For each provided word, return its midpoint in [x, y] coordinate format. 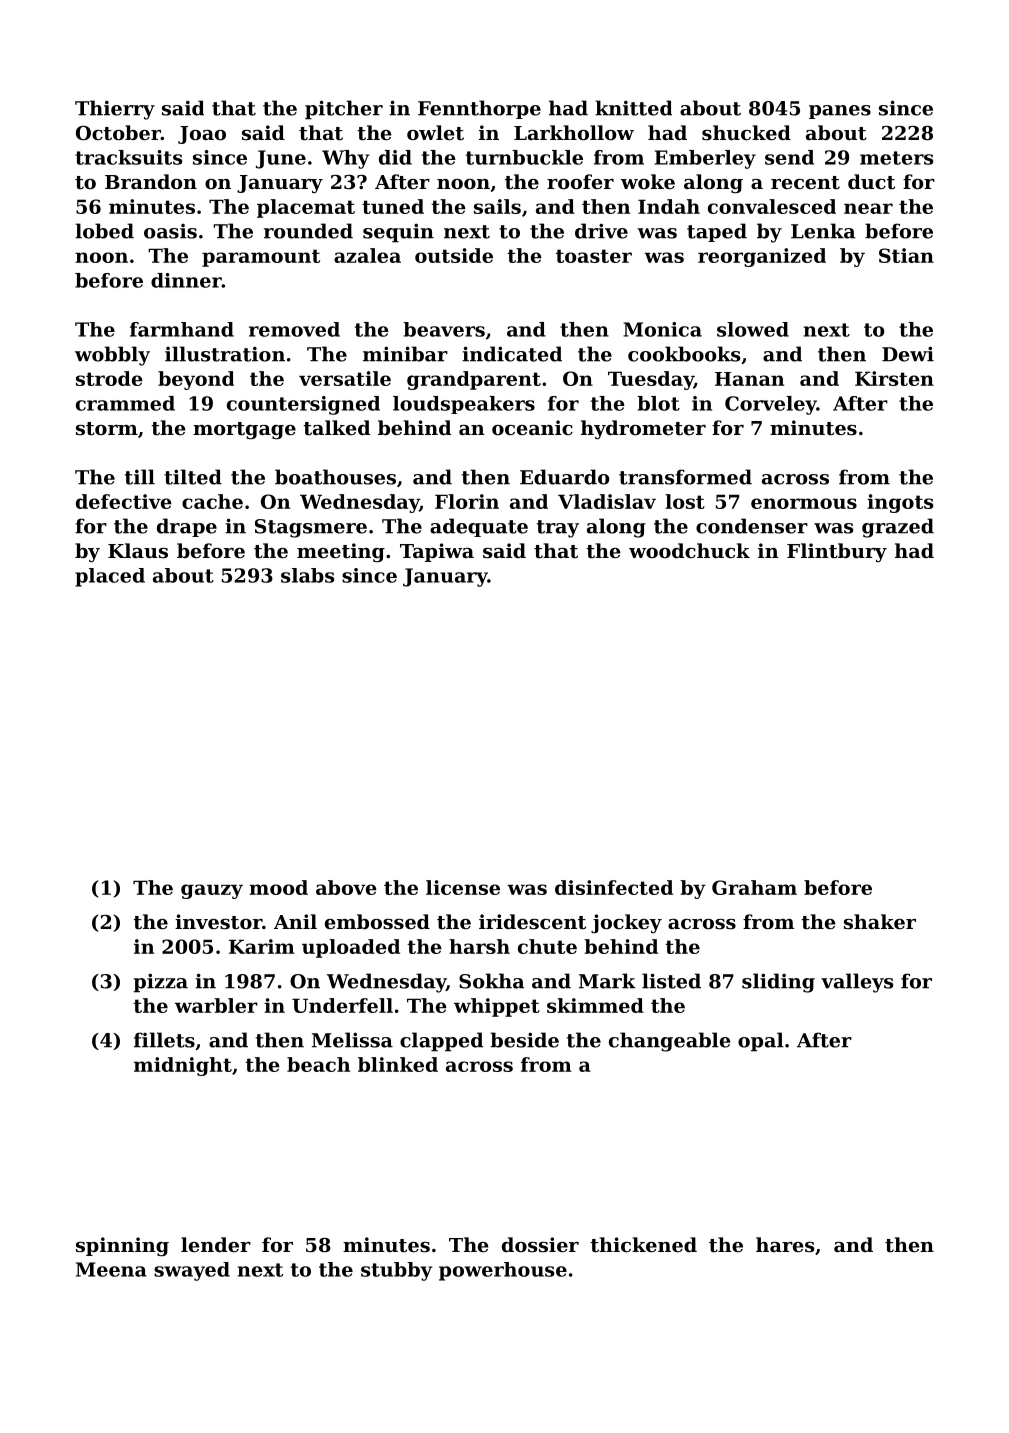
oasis [170, 231]
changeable [669, 1042]
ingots [900, 503]
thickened [643, 1245]
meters [896, 158]
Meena [111, 1269]
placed [110, 577]
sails [497, 206]
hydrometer [643, 429]
